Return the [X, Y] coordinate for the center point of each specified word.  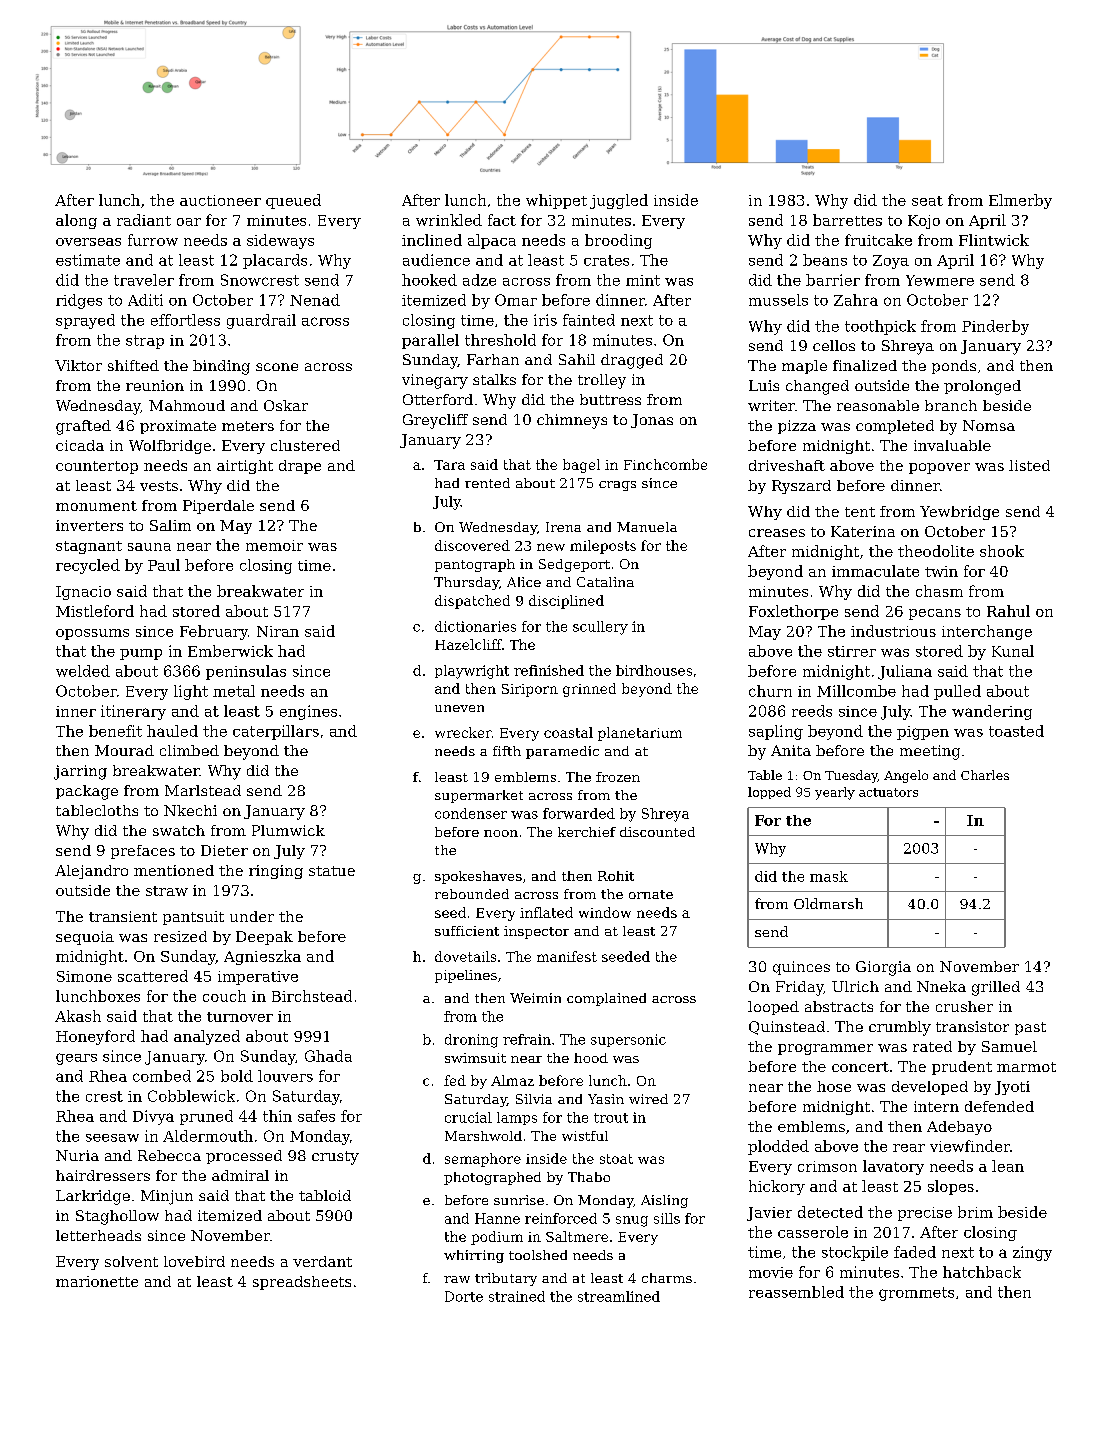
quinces [801, 968]
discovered [472, 545]
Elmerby [1020, 201]
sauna [149, 547]
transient [123, 916]
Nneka [941, 986]
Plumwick [288, 830]
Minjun [167, 1197]
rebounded [472, 894]
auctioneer [220, 200]
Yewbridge [959, 513]
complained [606, 999]
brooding [618, 241]
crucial [468, 1117]
